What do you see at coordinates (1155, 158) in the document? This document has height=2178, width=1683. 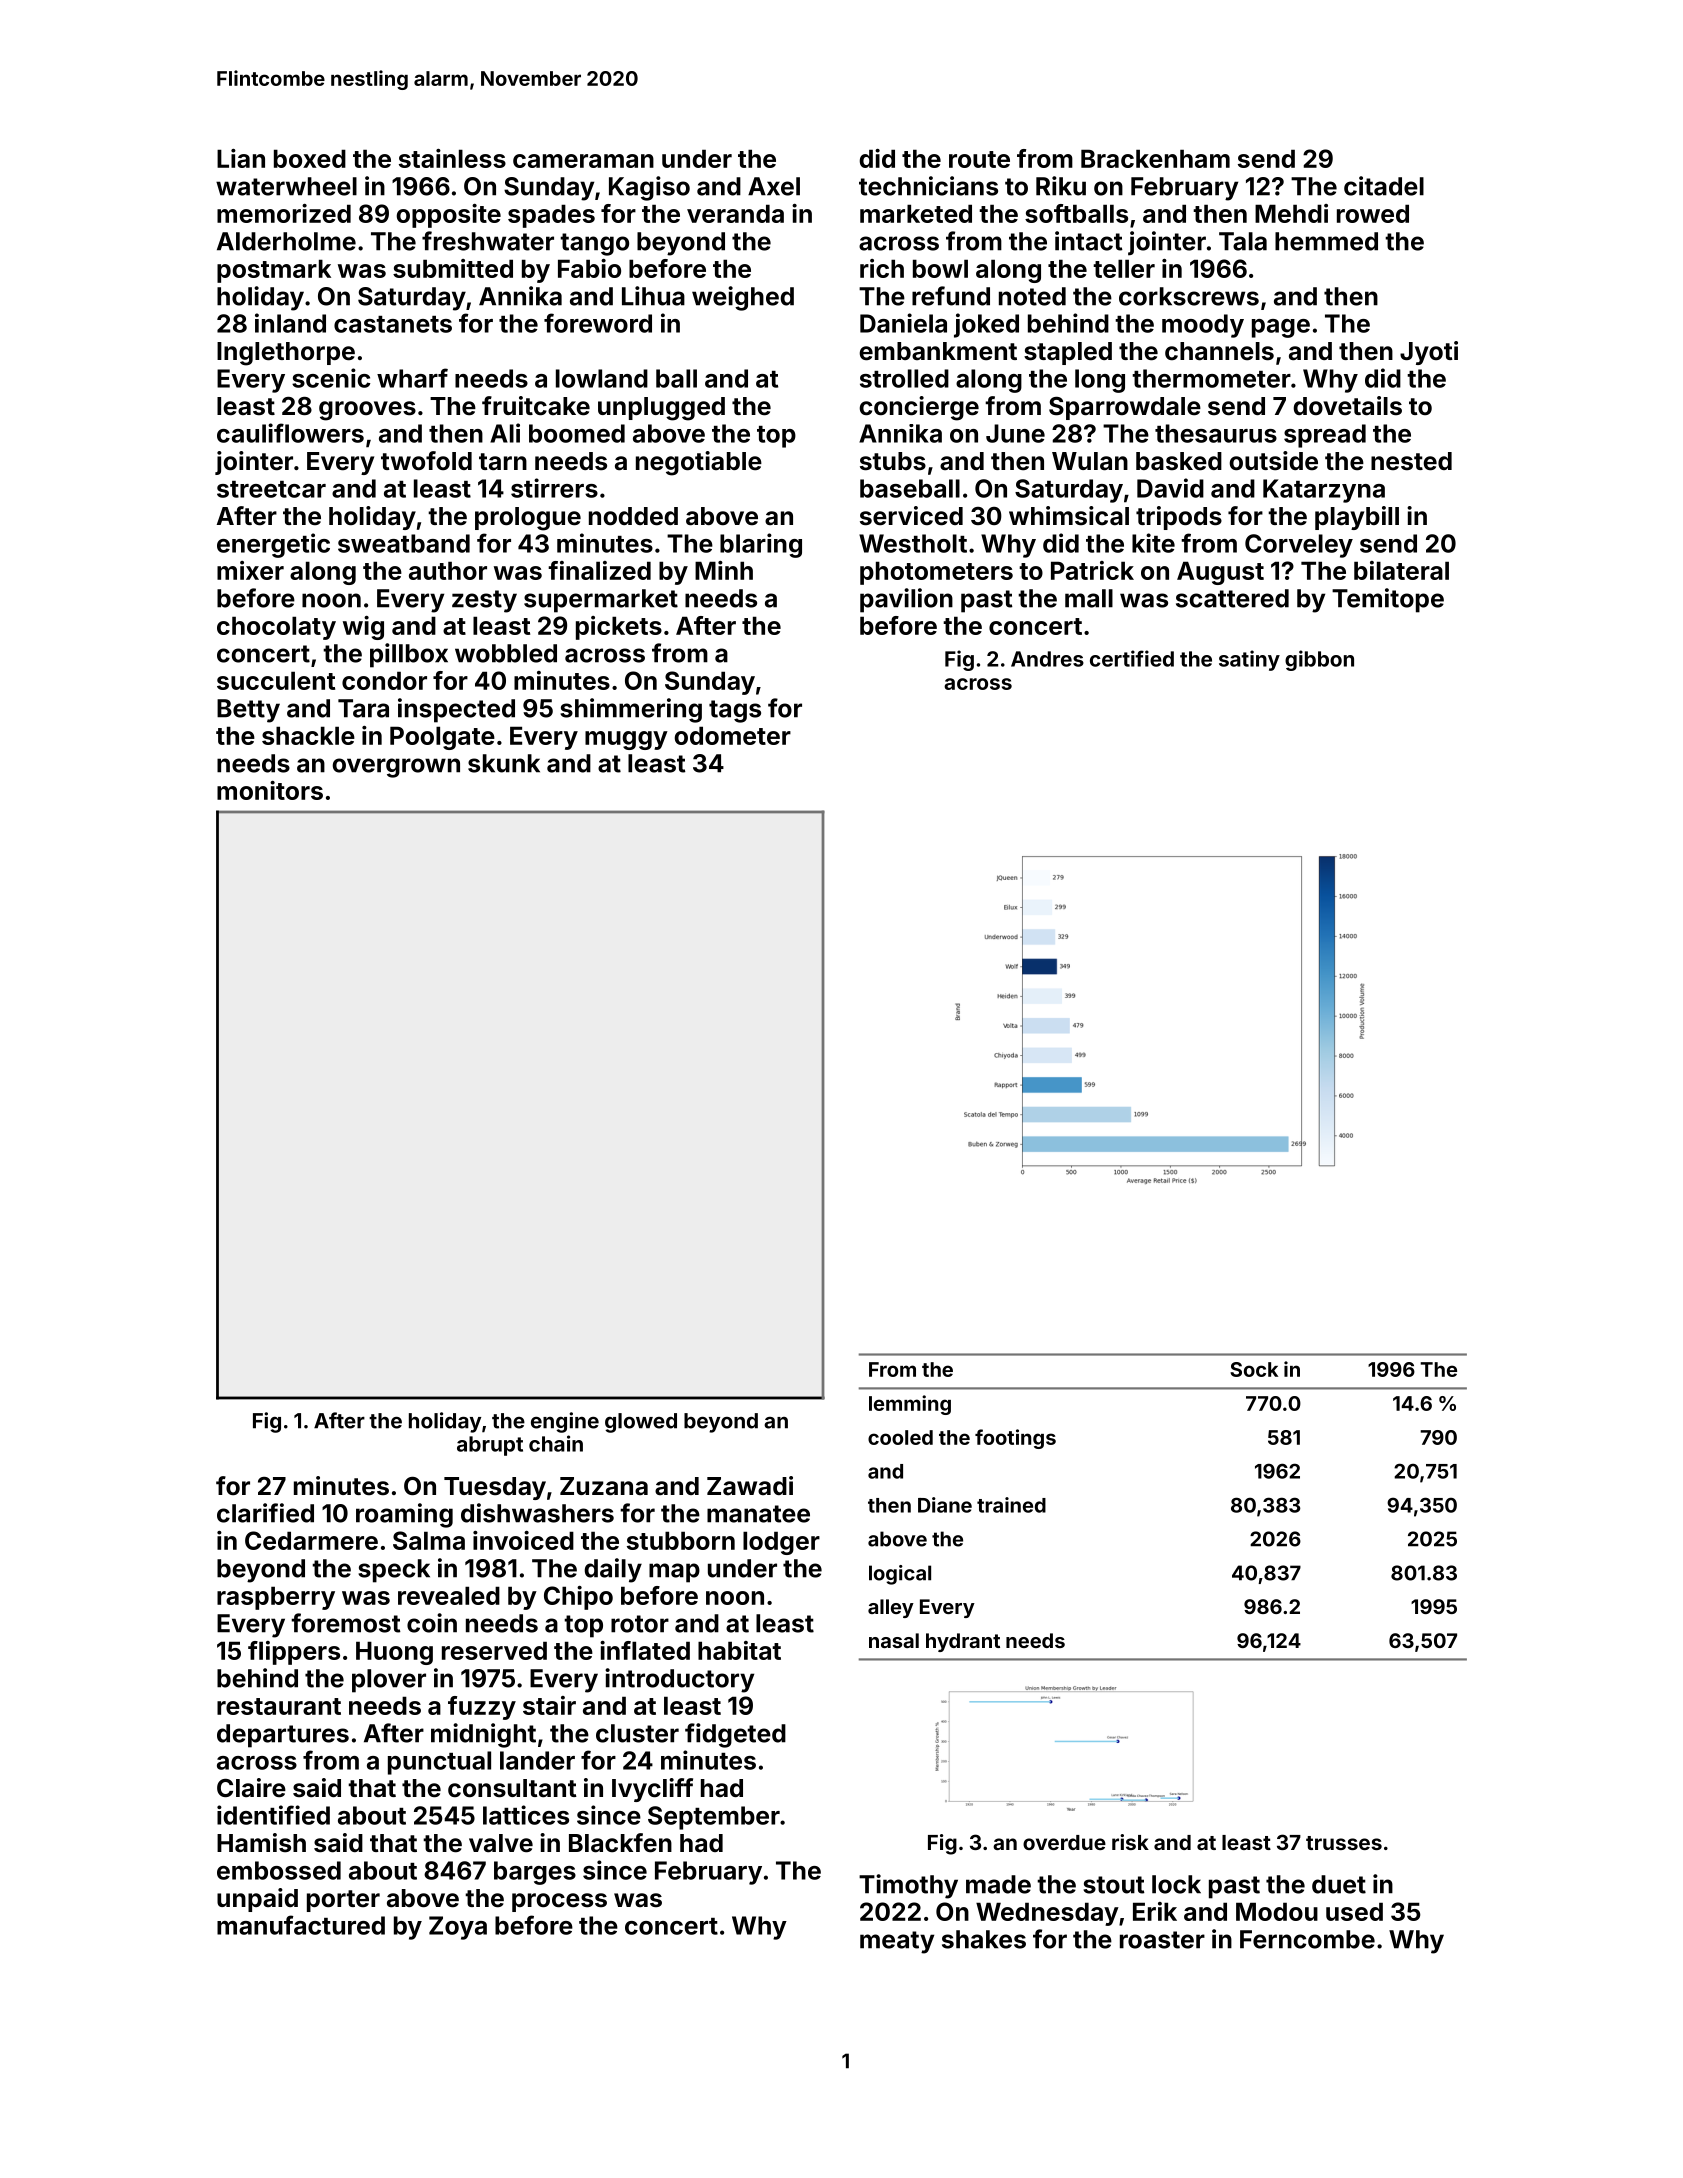 I see `Brackenham` at bounding box center [1155, 158].
